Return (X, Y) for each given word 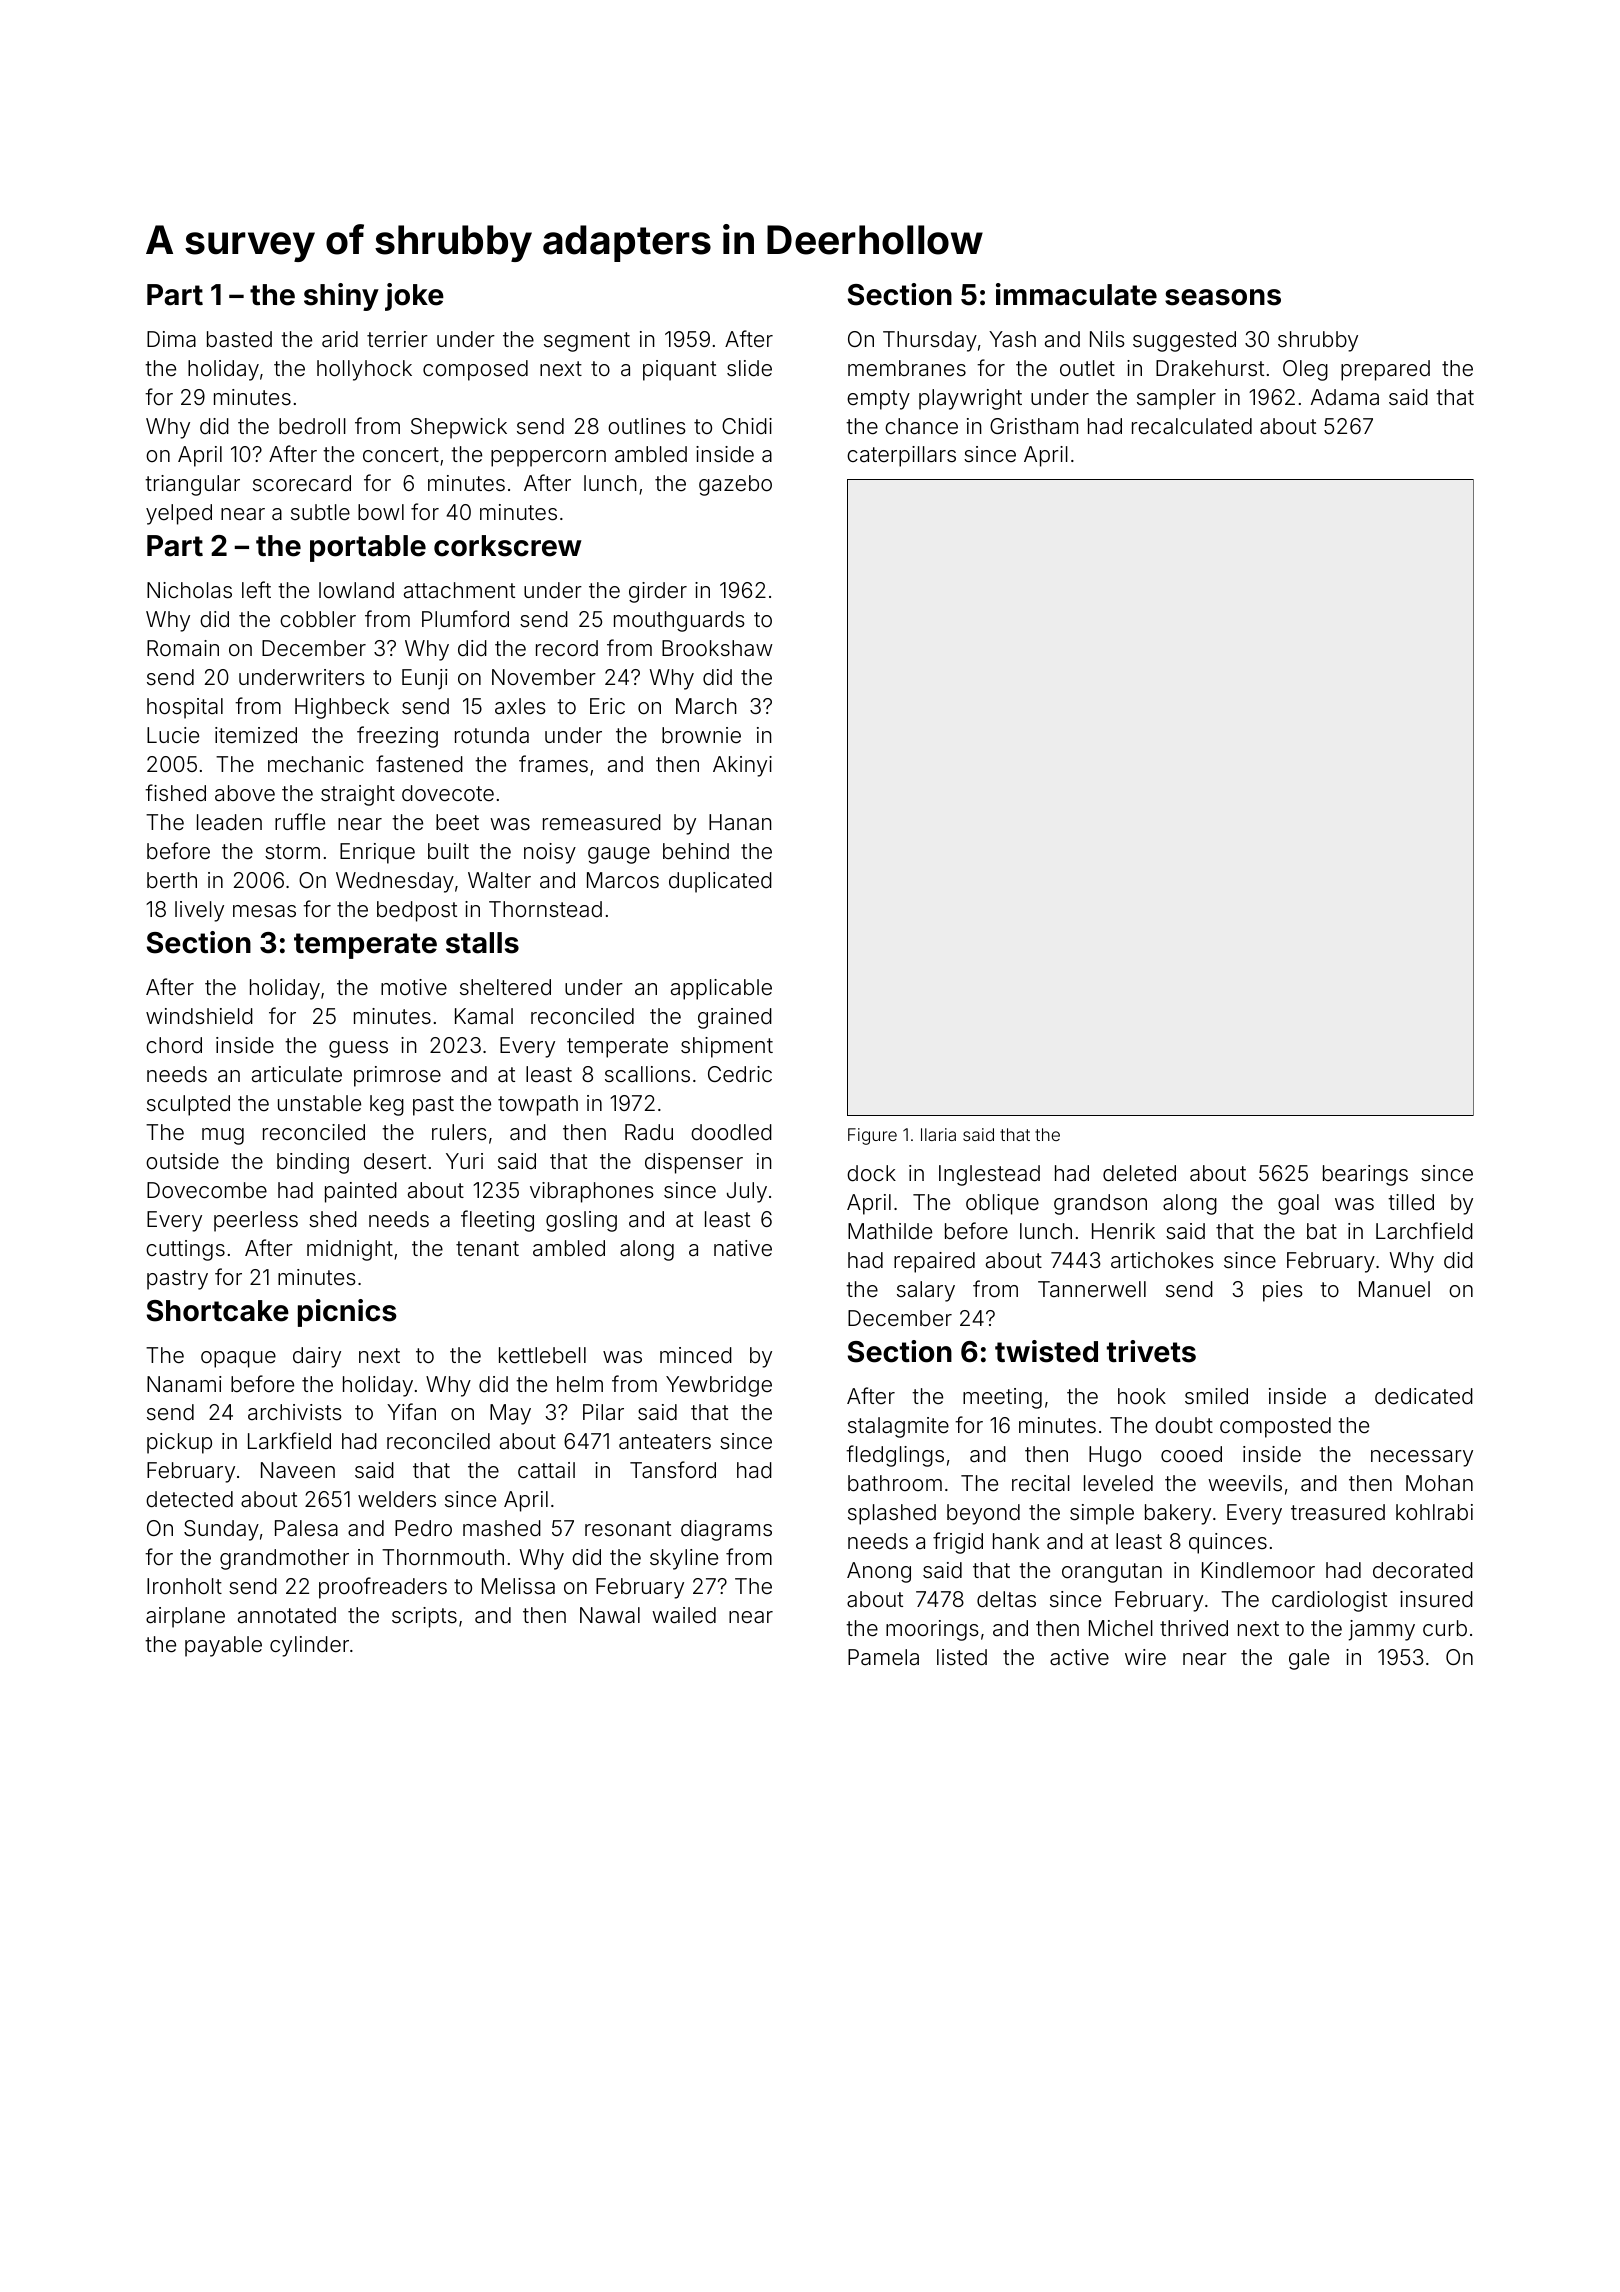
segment (587, 342)
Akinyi (742, 766)
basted (239, 339)
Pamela (883, 1657)
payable (223, 1646)
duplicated (720, 882)
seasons (1223, 297)
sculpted (188, 1105)
